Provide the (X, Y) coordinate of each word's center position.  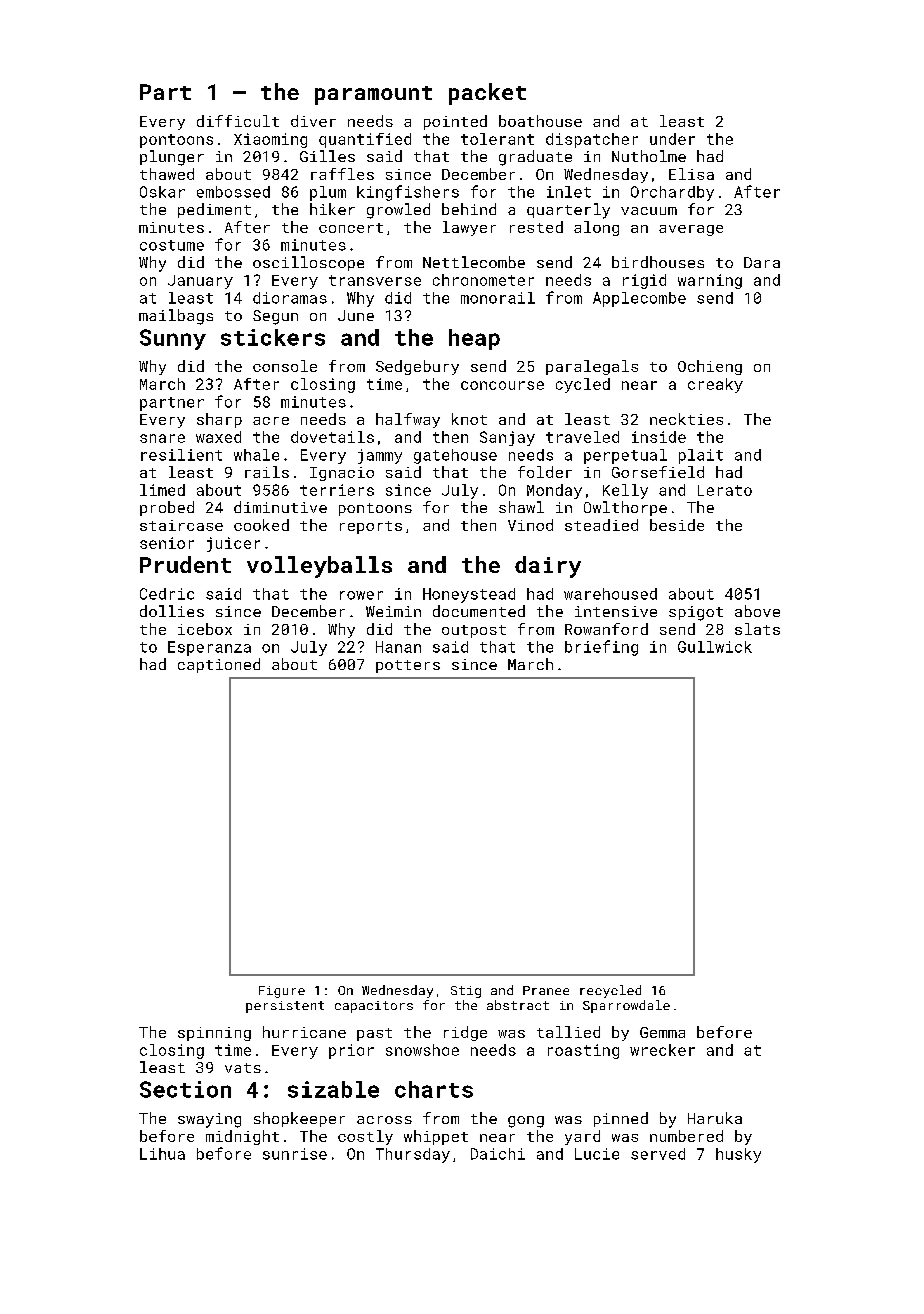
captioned (219, 665)
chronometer (483, 280)
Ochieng (710, 367)
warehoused (610, 594)
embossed (233, 192)
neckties (686, 419)
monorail (498, 298)
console (285, 366)
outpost (474, 631)
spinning (214, 1034)
